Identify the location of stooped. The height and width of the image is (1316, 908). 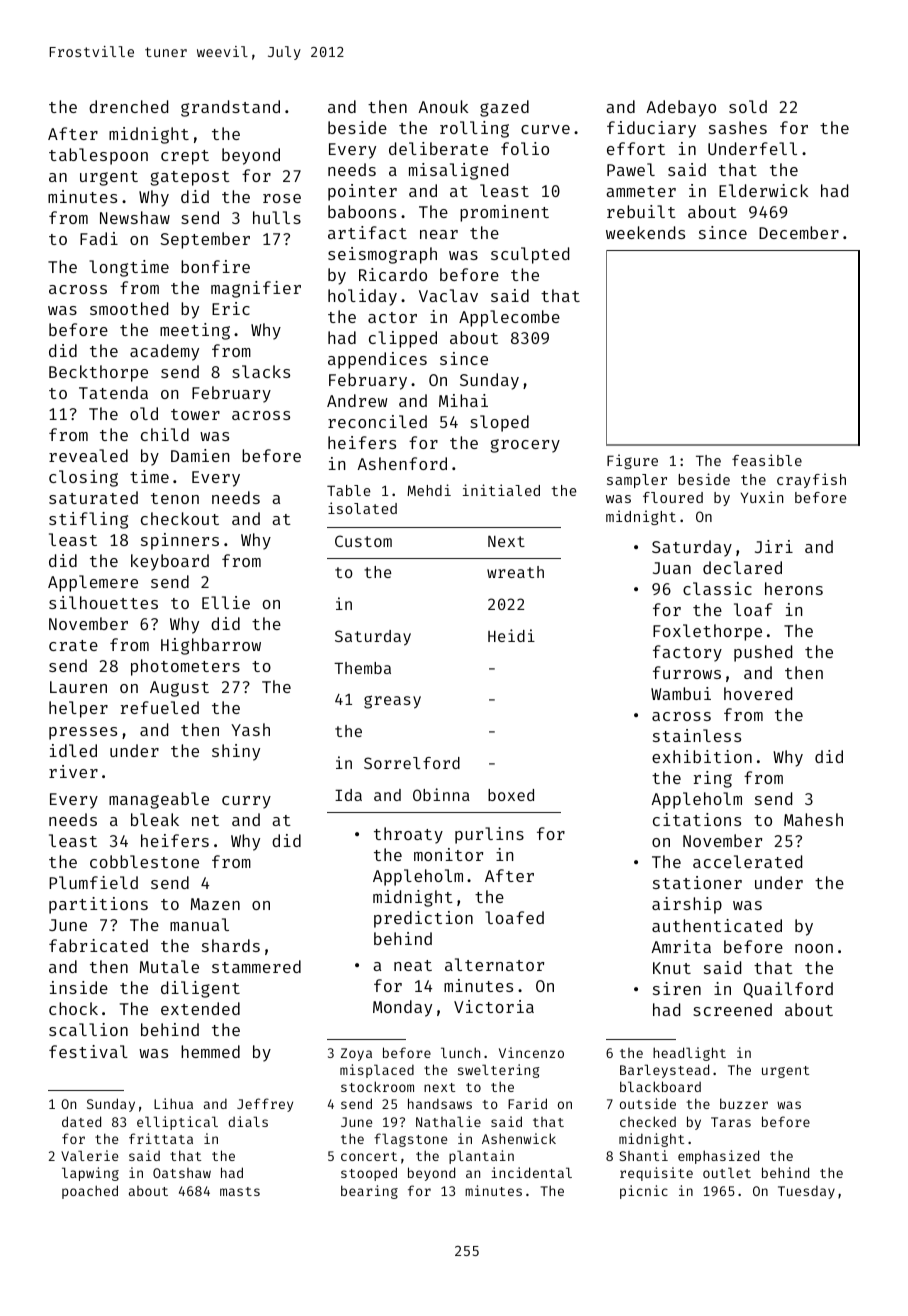
(369, 1174).
